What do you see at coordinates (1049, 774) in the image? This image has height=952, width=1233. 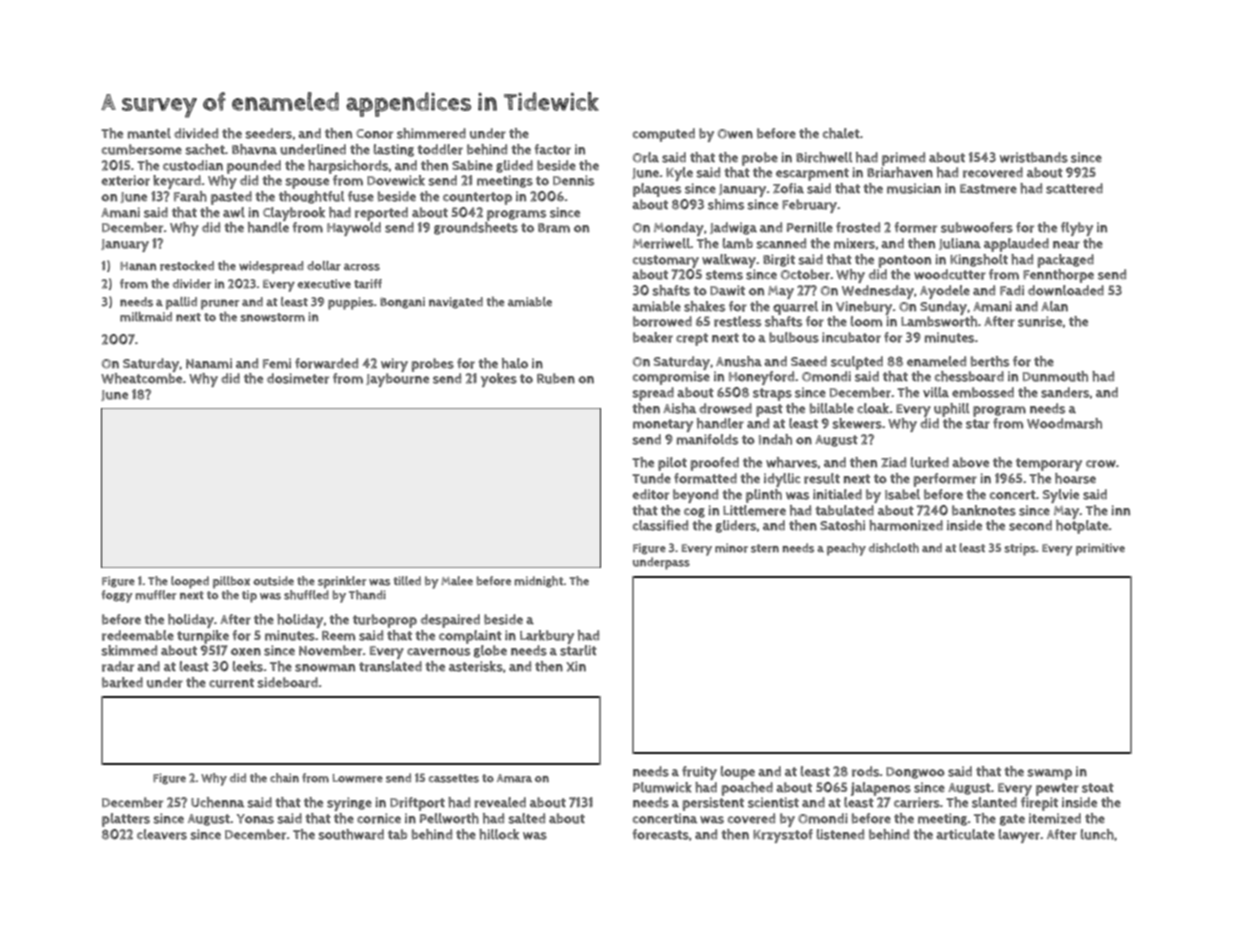 I see `swamp` at bounding box center [1049, 774].
